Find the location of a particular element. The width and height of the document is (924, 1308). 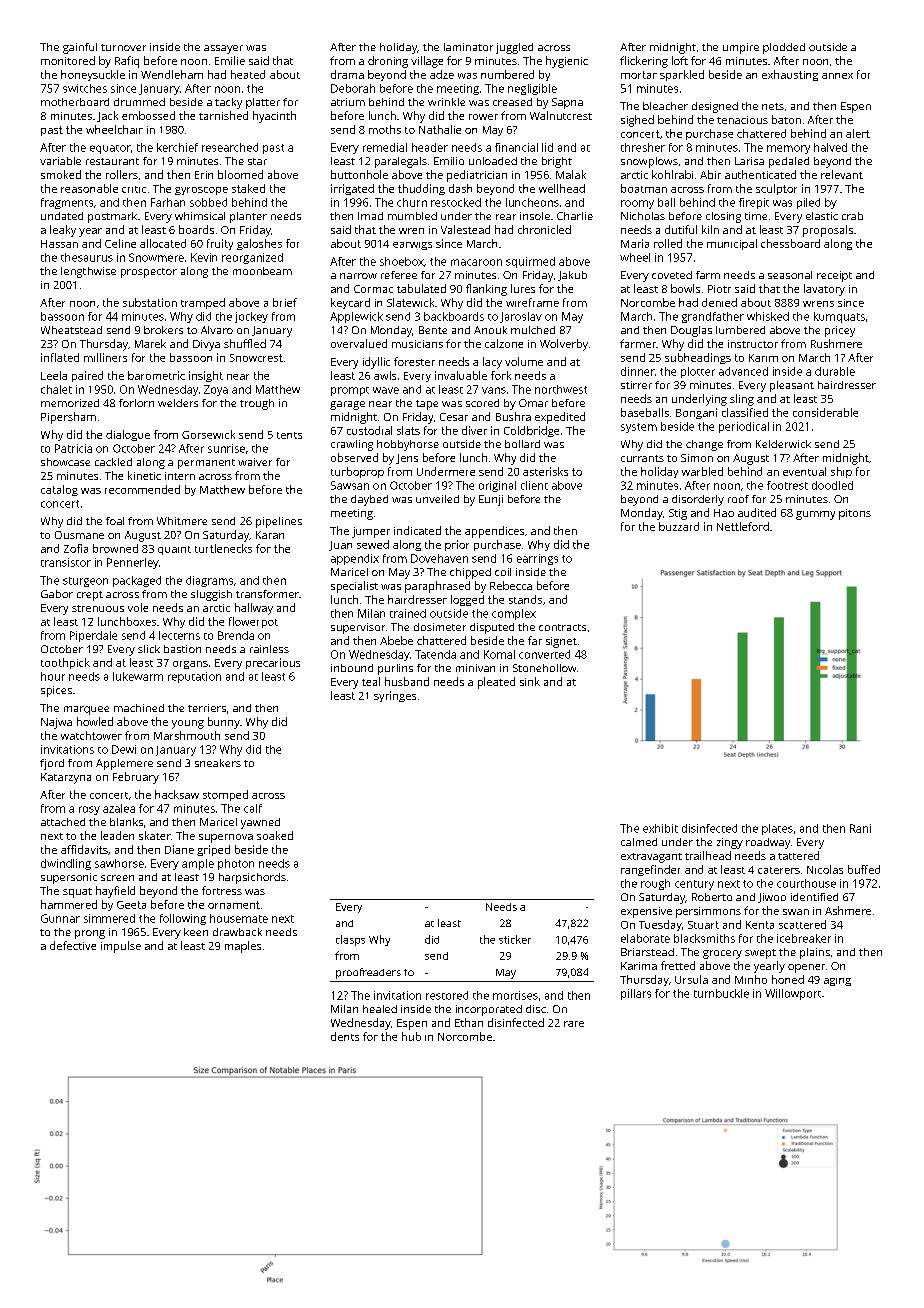

vole is located at coordinates (138, 607).
